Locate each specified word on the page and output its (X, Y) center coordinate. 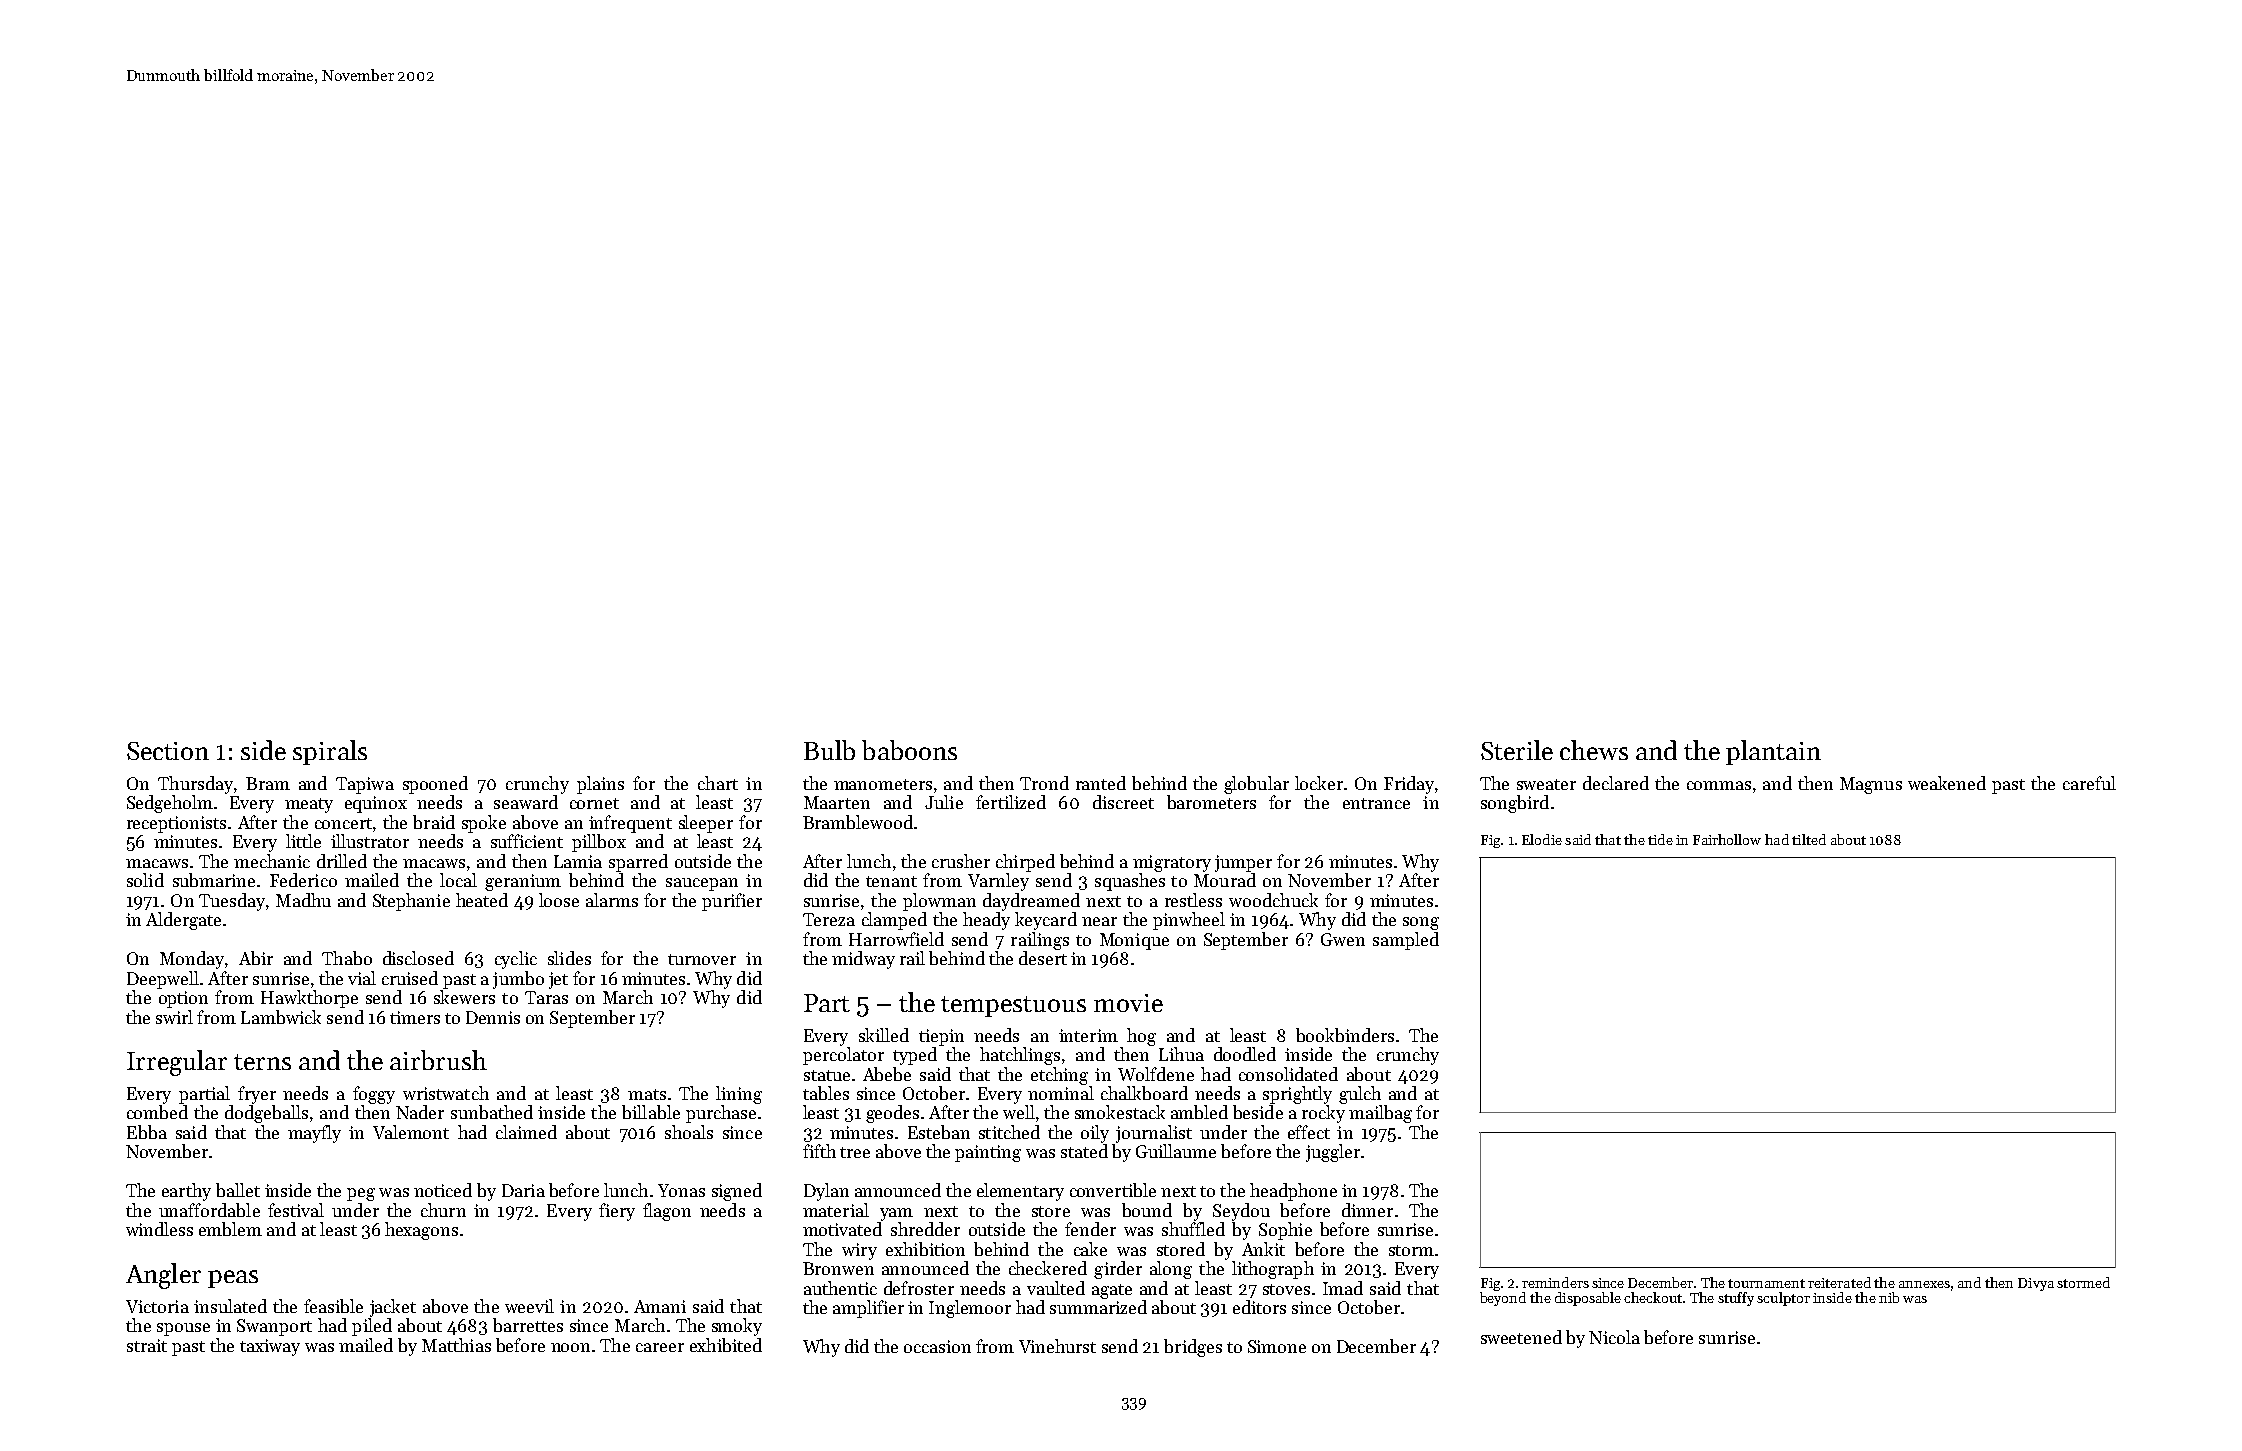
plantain (1773, 752)
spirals (330, 752)
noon (570, 1347)
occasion (937, 1346)
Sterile (1517, 750)
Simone (1277, 1346)
